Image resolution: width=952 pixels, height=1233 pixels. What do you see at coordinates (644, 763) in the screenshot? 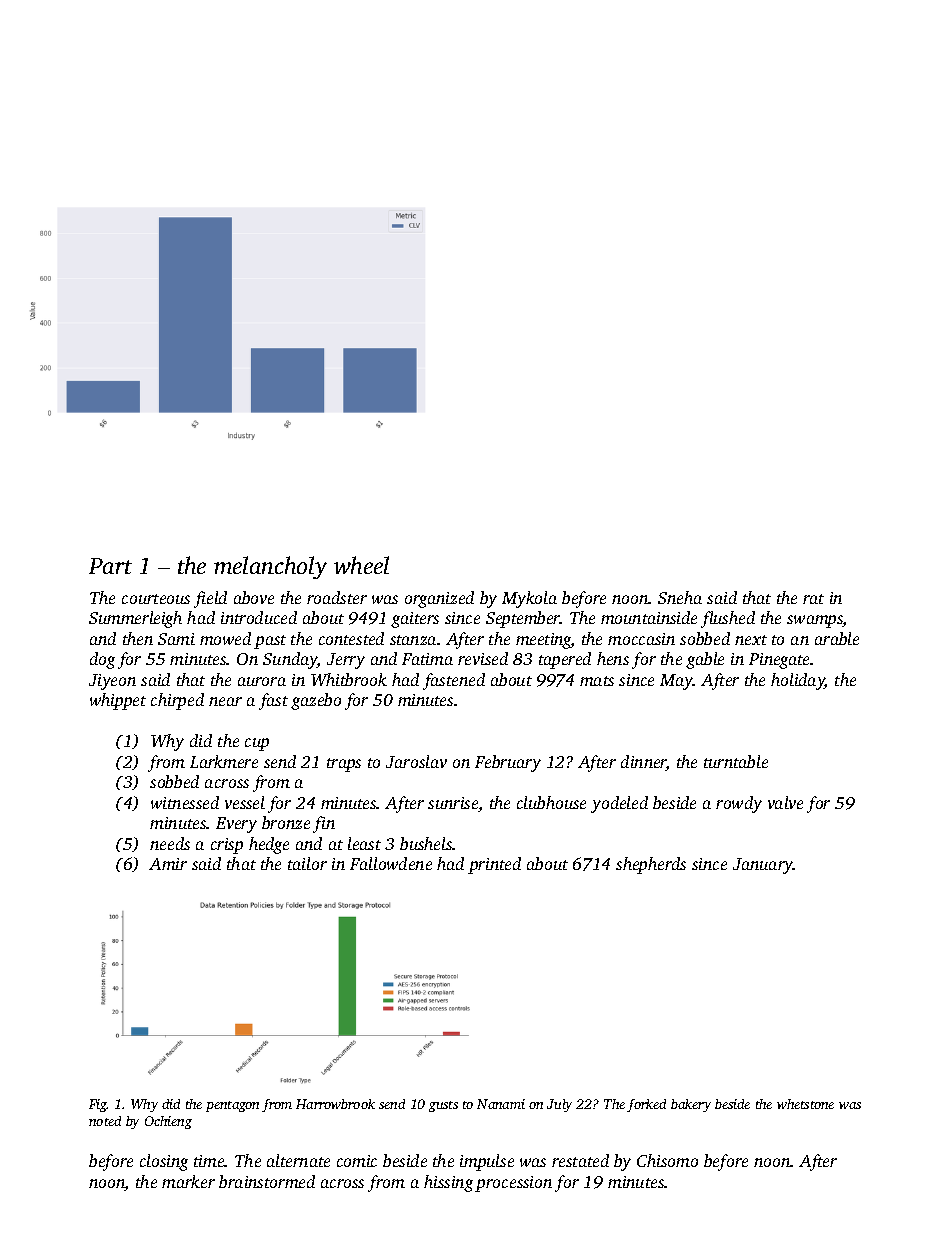
I see `dinner` at bounding box center [644, 763].
